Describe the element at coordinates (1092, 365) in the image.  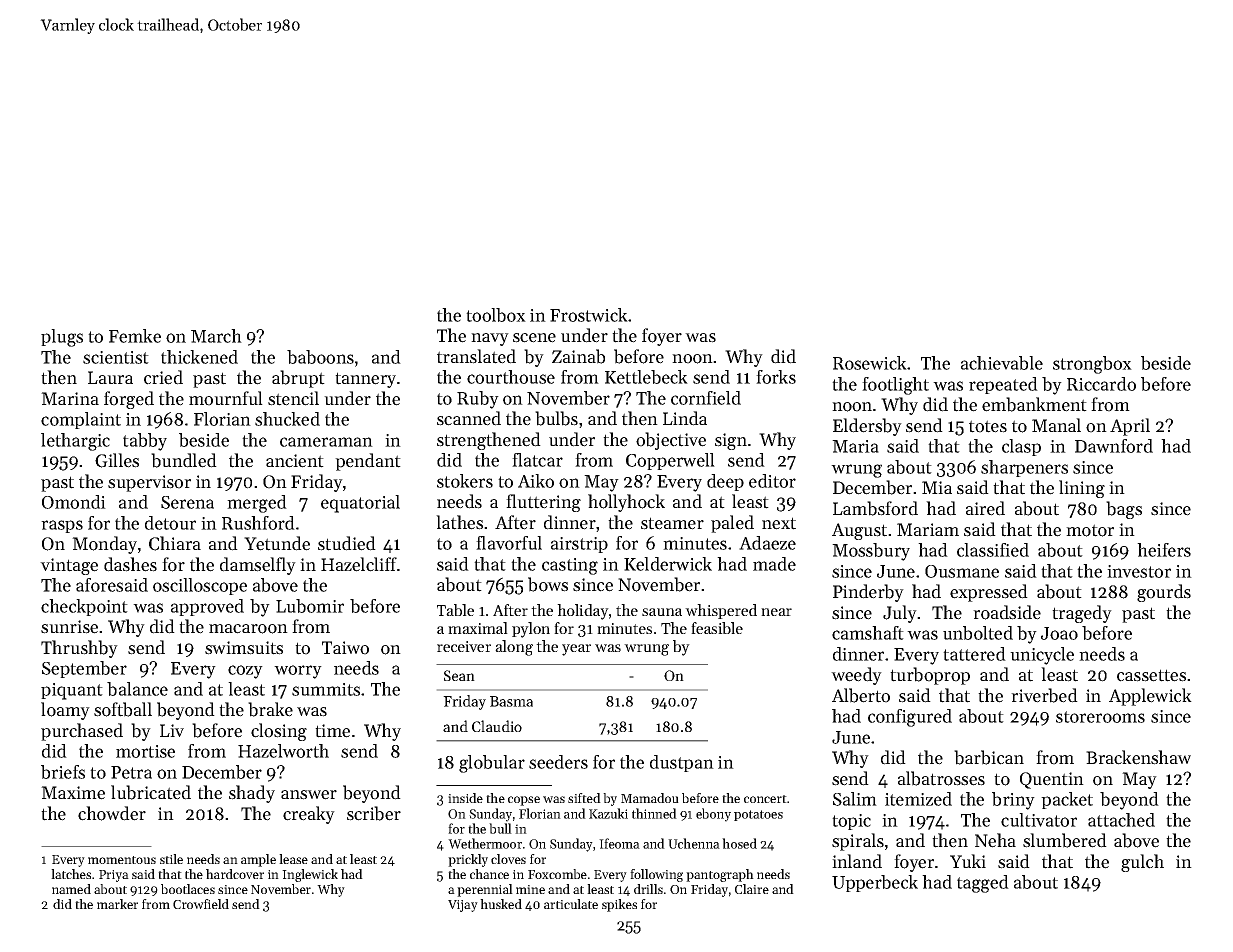
I see `strongbox` at that location.
